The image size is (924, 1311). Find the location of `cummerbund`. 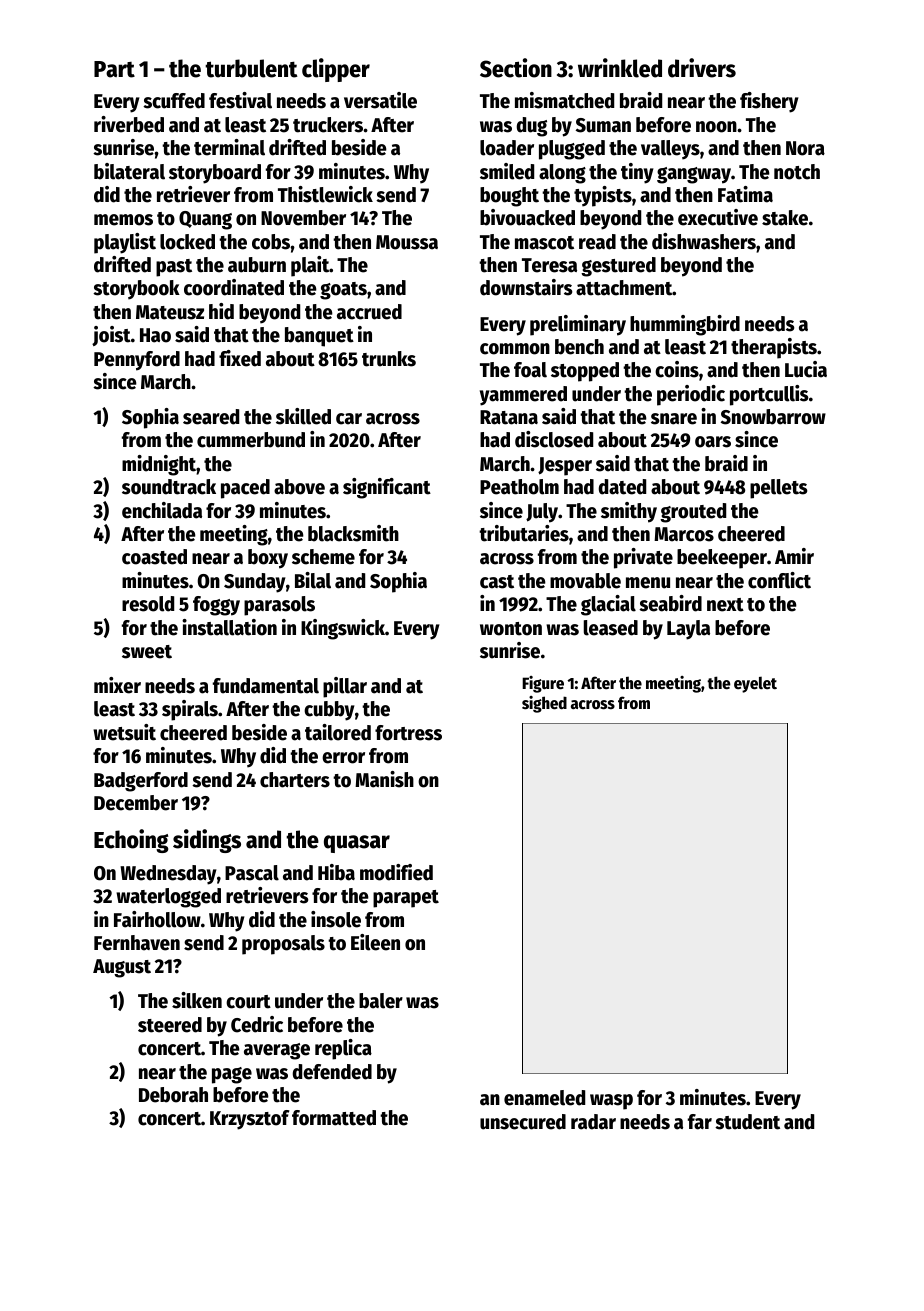

cummerbund is located at coordinates (251, 440).
